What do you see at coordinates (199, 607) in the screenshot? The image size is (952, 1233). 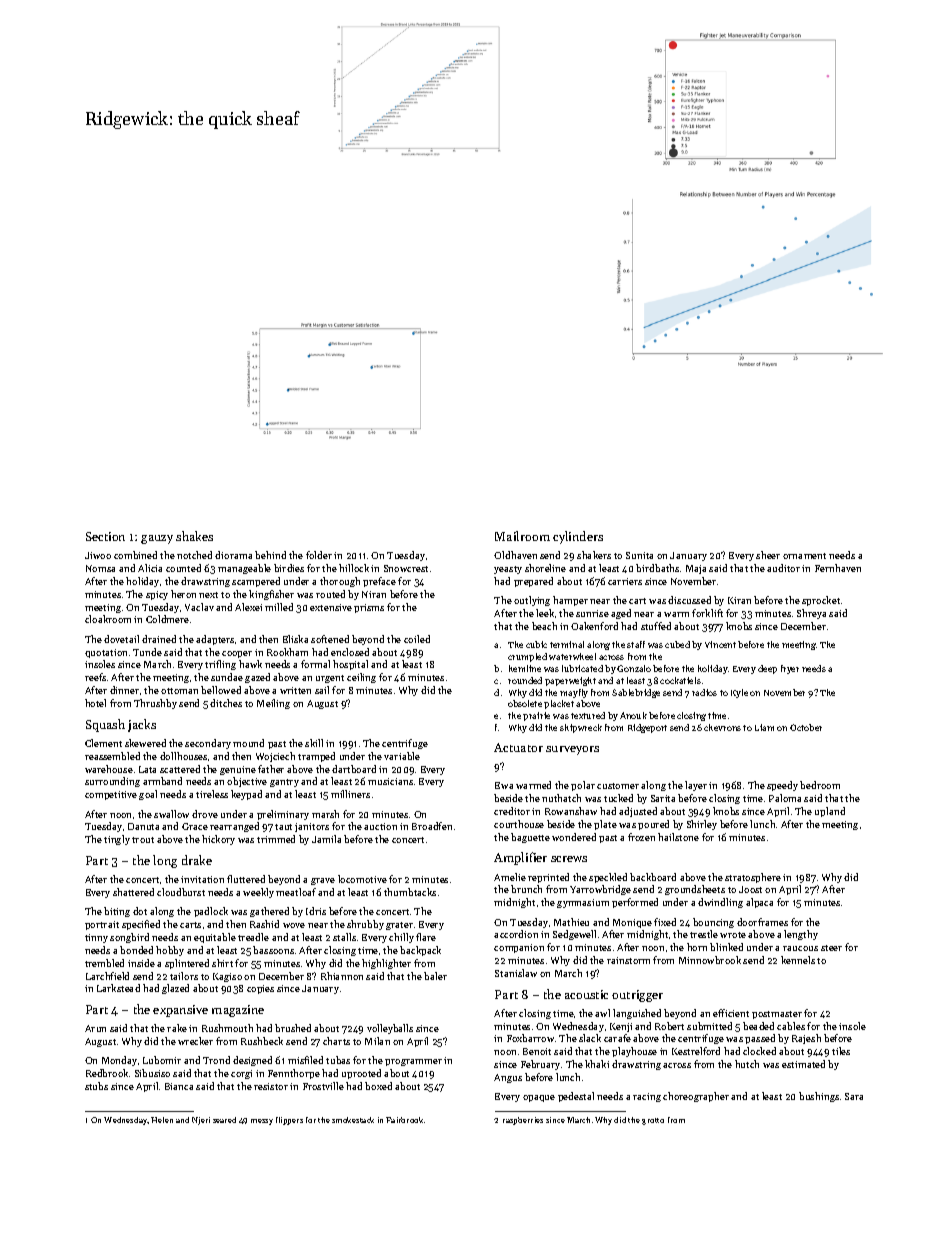 I see `Vaclav` at bounding box center [199, 607].
